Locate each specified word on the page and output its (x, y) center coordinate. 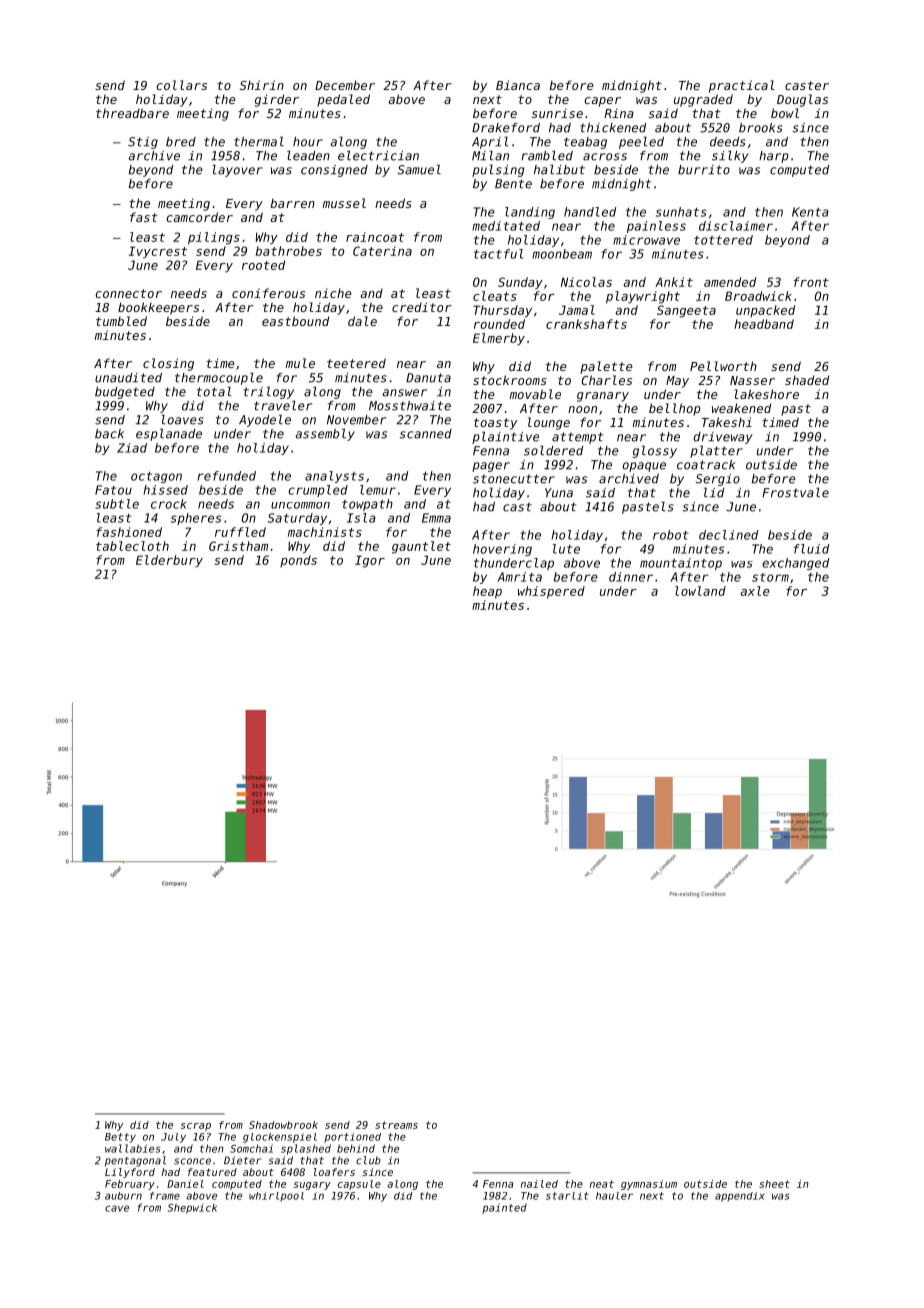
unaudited (128, 378)
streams (396, 1125)
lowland (700, 591)
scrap (196, 1127)
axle (755, 591)
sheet (774, 1184)
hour (308, 142)
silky (730, 156)
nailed (539, 1184)
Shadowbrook (283, 1125)
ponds (298, 561)
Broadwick (758, 296)
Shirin (262, 85)
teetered (356, 363)
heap (487, 592)
